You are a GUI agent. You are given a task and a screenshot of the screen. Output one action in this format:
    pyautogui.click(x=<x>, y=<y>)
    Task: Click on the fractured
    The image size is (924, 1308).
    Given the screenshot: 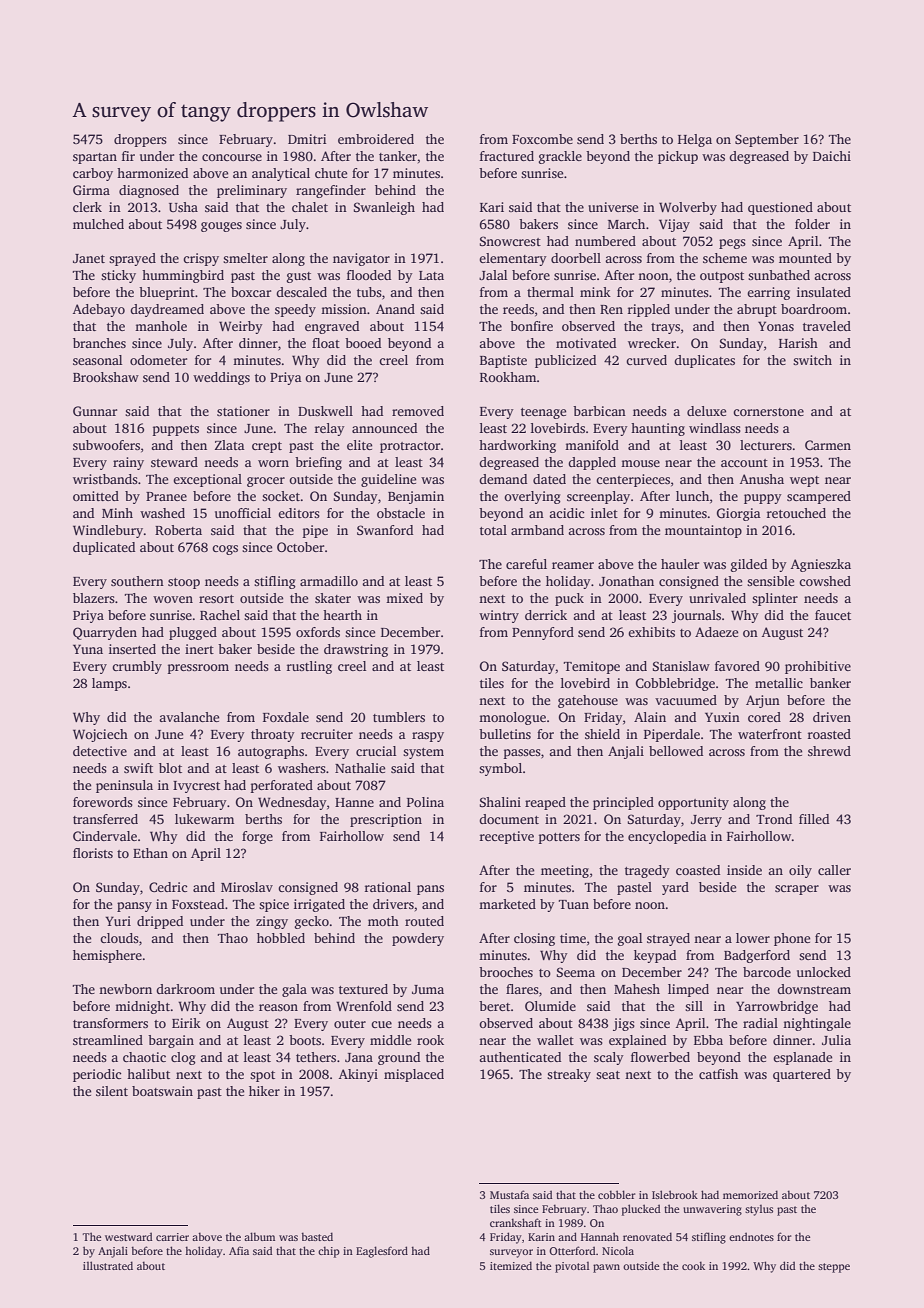 What is the action you would take?
    pyautogui.click(x=507, y=156)
